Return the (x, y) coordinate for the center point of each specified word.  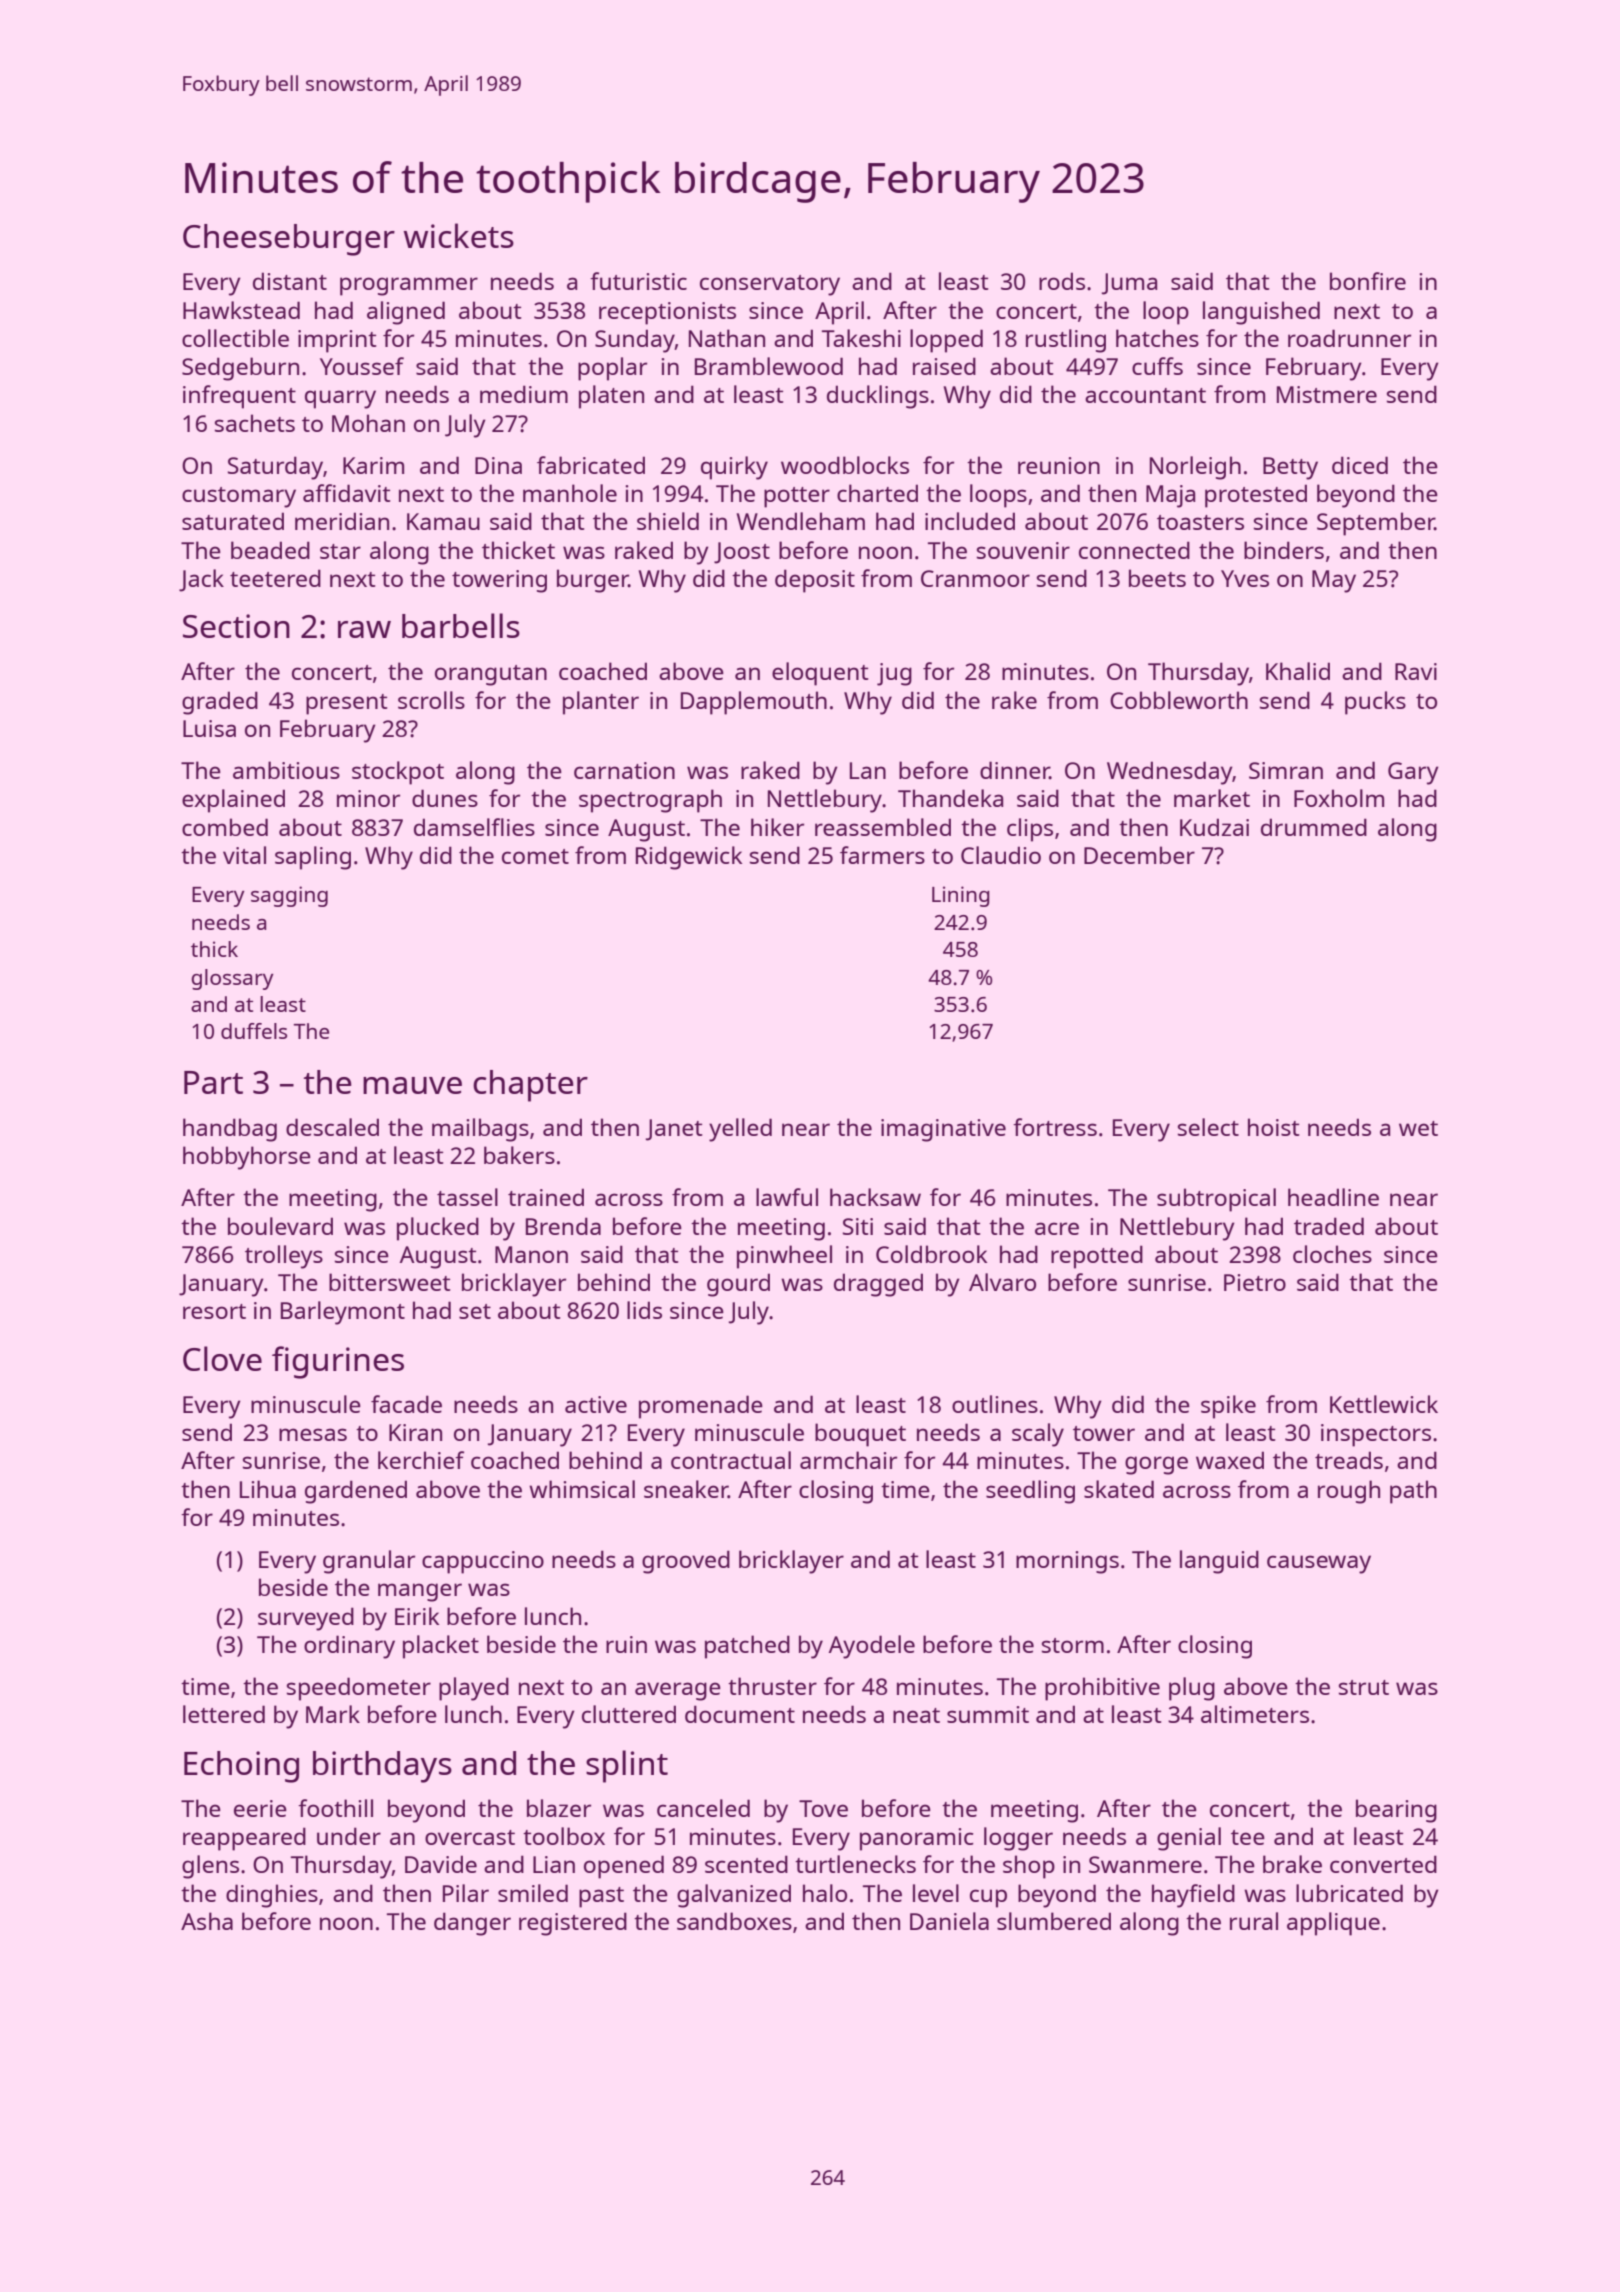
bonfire (1368, 281)
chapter (530, 1086)
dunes (445, 798)
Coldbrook (931, 1254)
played (474, 1689)
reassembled (883, 827)
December (1139, 855)
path (1413, 1492)
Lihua (268, 1489)
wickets (458, 235)
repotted (1097, 1257)
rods (1062, 281)
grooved (686, 1562)
